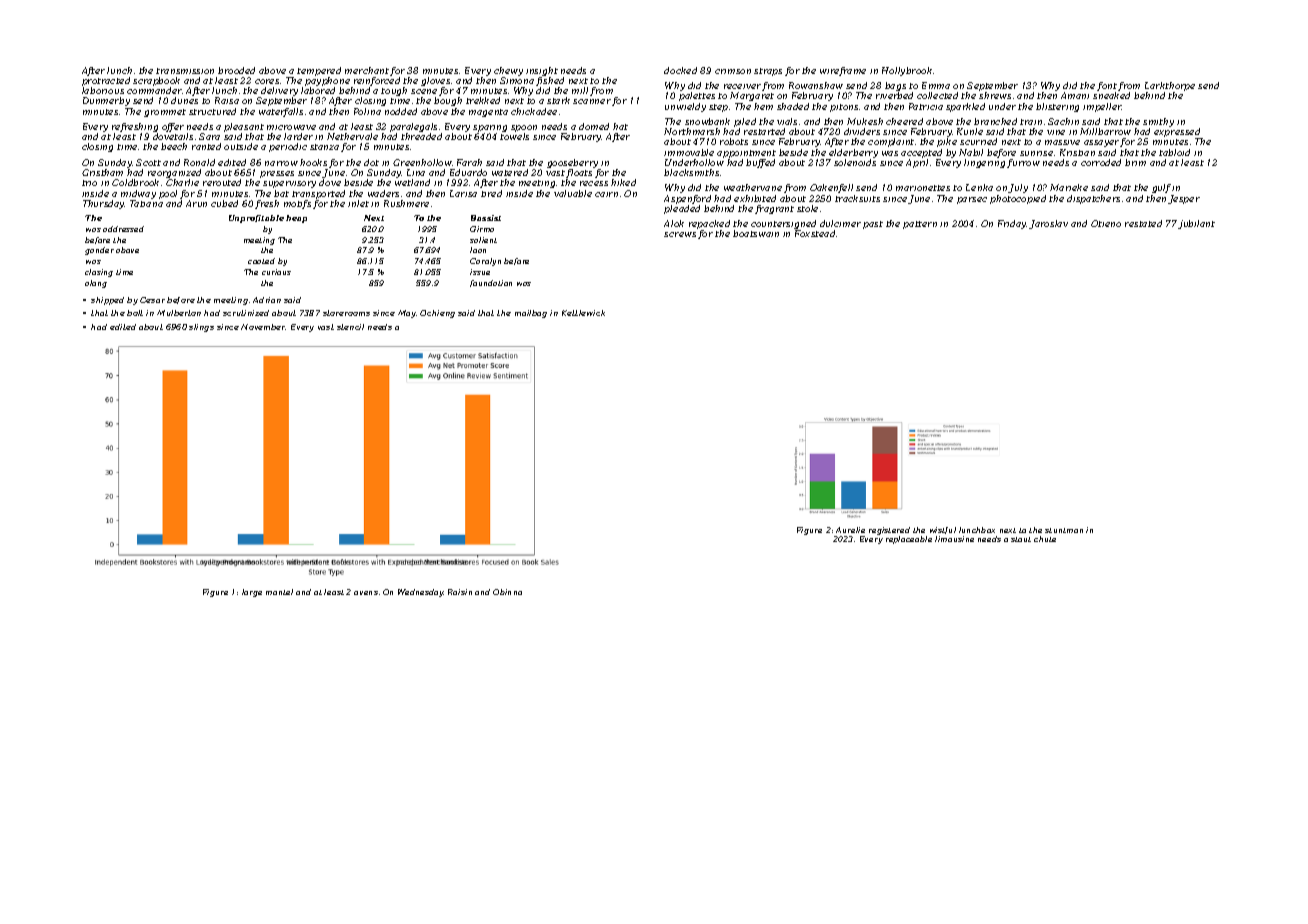 The width and height of the page is (1308, 924). What do you see at coordinates (350, 327) in the page?
I see `stencil` at bounding box center [350, 327].
